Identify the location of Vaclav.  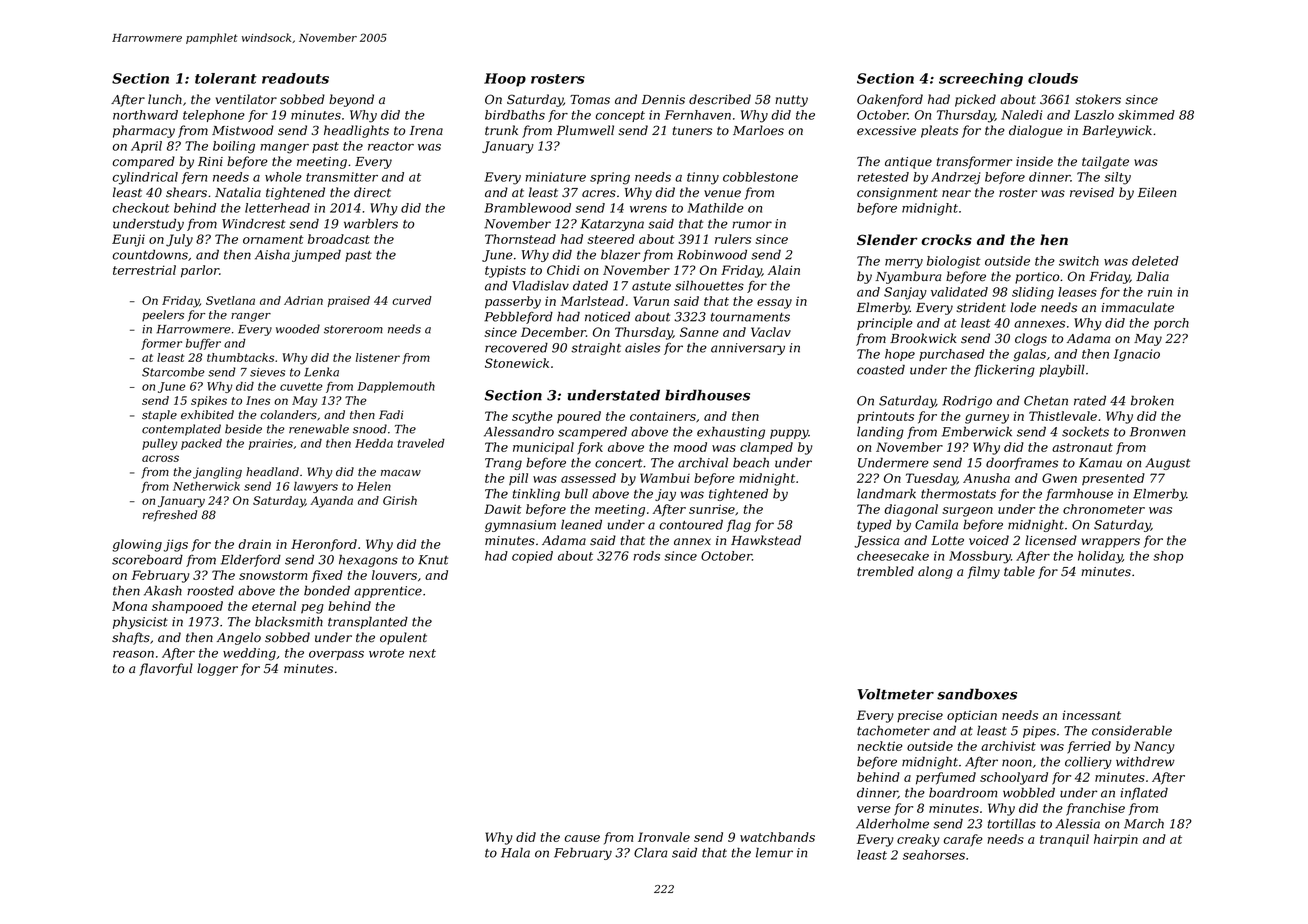
(771, 332).
